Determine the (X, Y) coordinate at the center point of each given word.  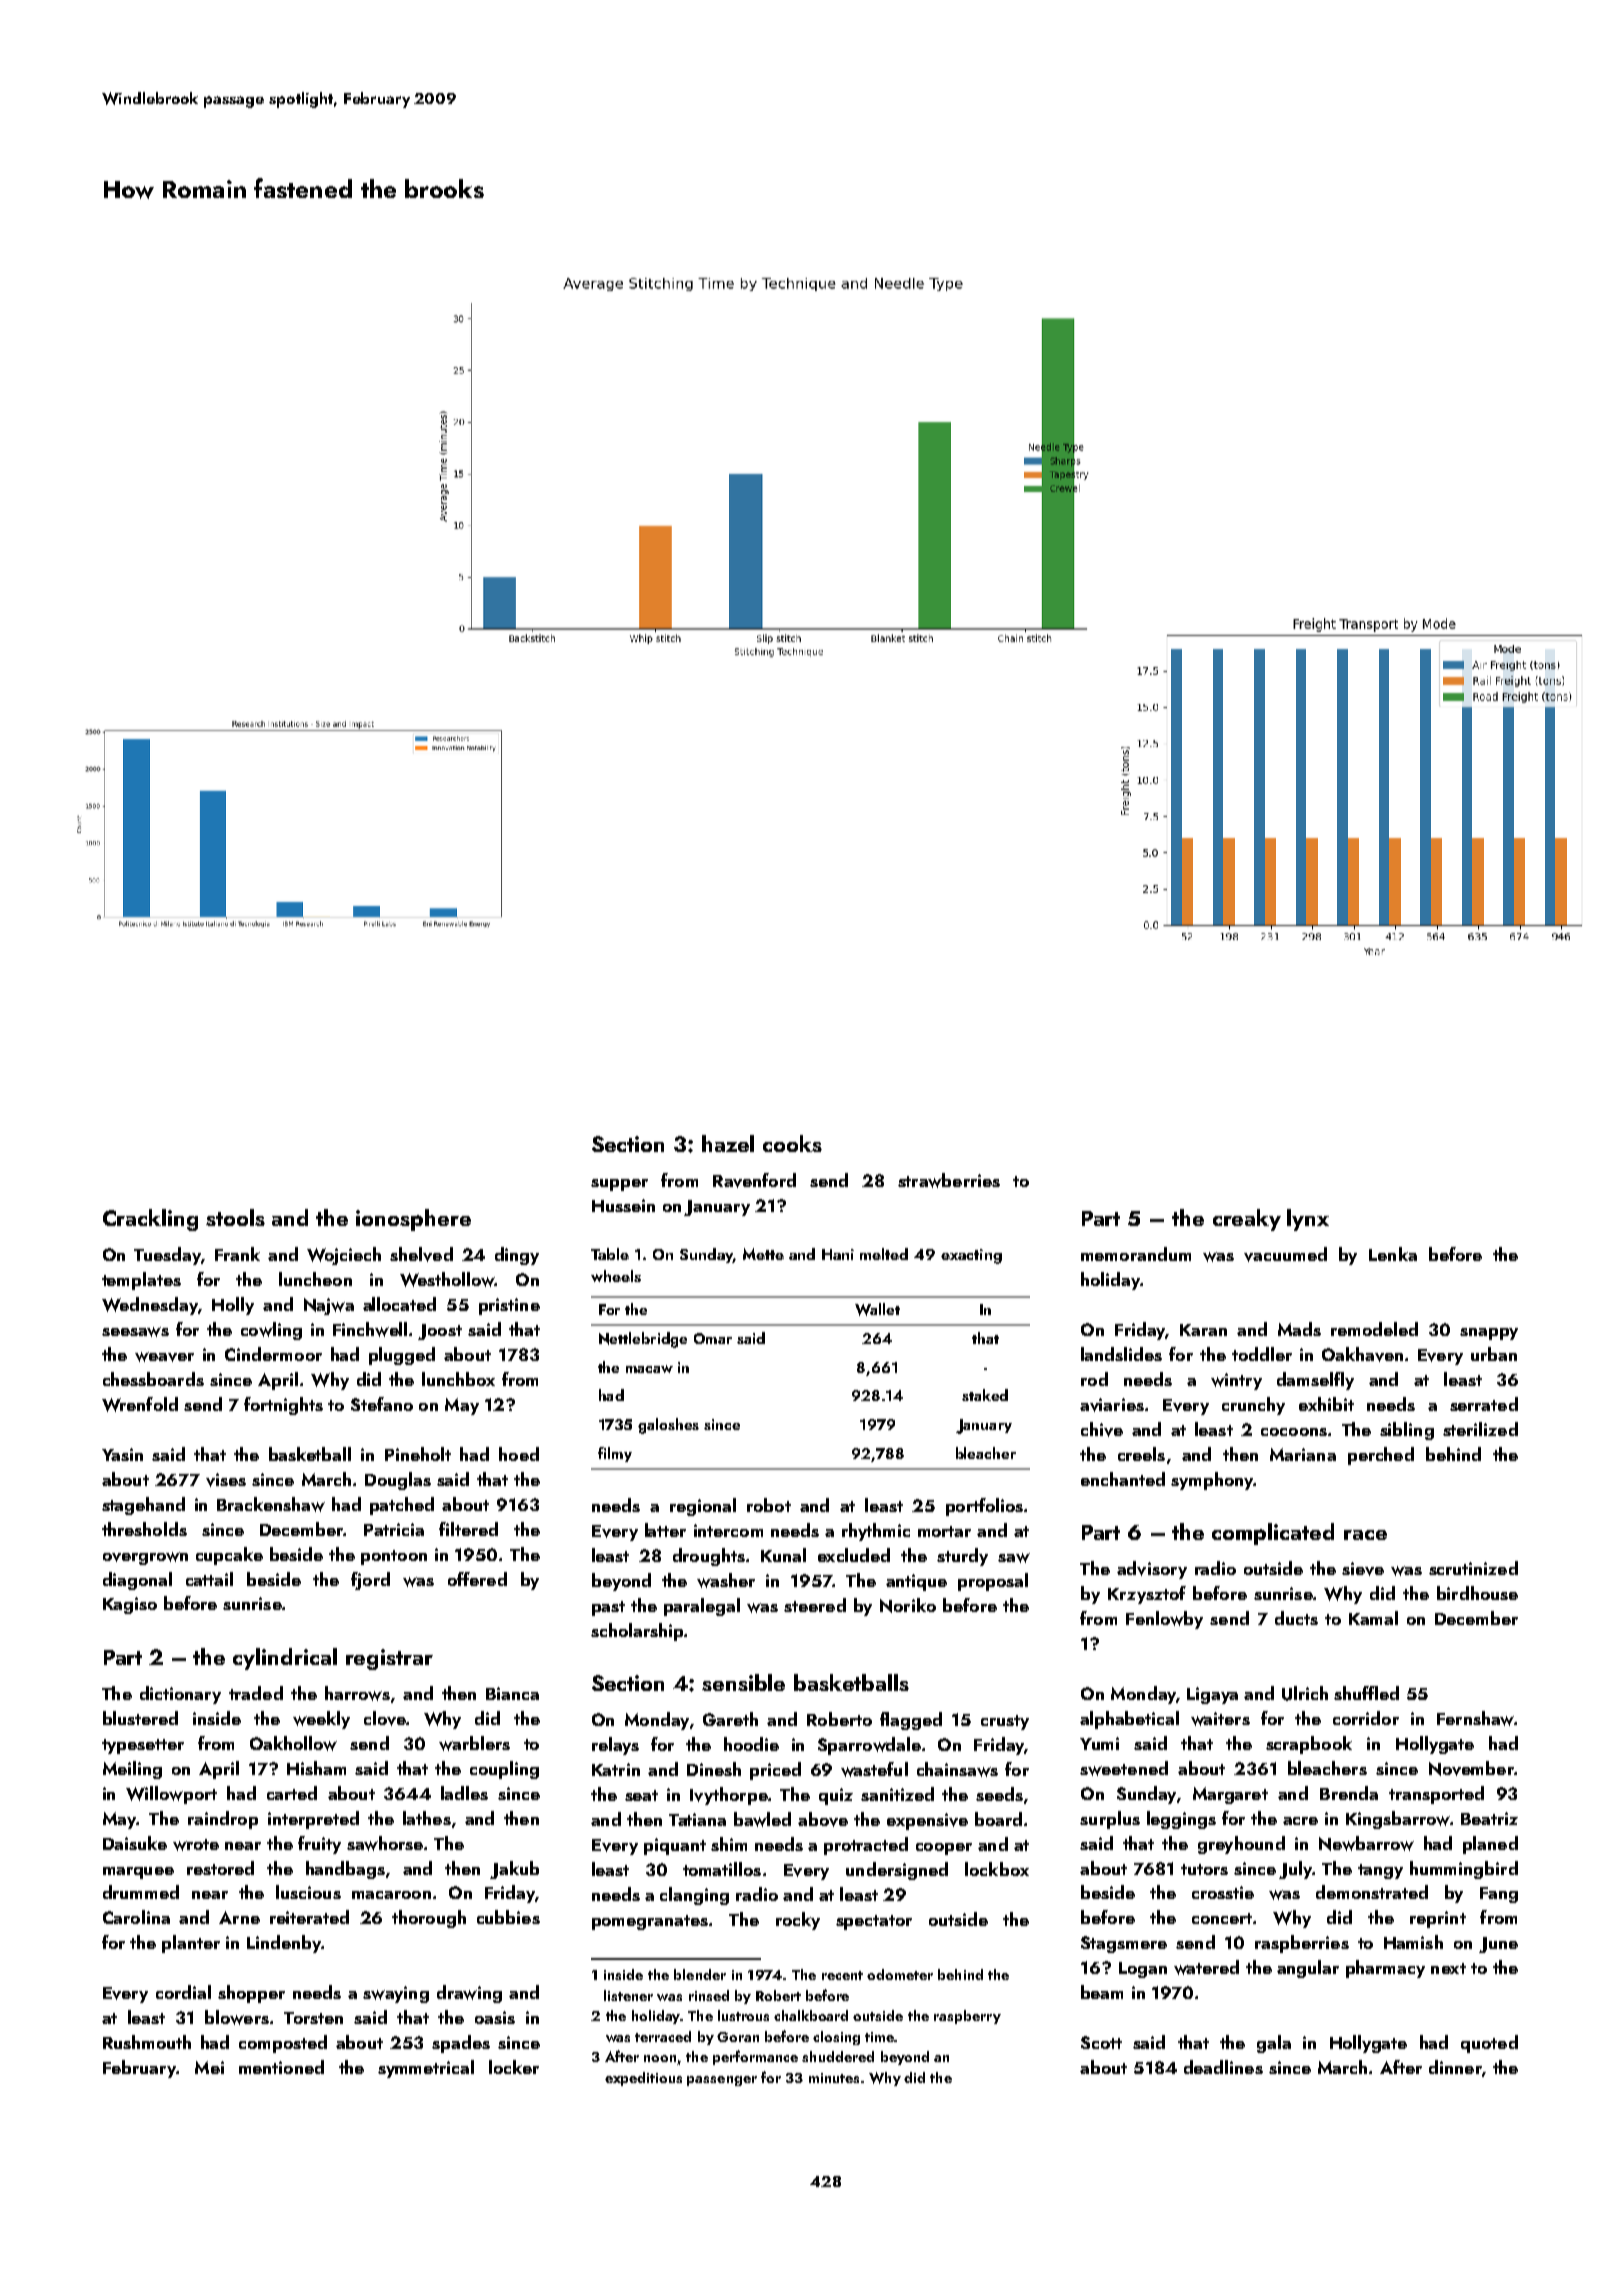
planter (191, 1944)
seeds (999, 1794)
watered (1206, 1967)
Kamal (1373, 1618)
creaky (1247, 1220)
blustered (140, 1718)
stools (235, 1217)
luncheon (315, 1279)
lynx (1308, 1220)
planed (1490, 1845)
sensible (743, 1682)
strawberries (949, 1180)
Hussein (623, 1205)
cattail (209, 1579)
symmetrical (426, 2069)
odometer (900, 1974)
